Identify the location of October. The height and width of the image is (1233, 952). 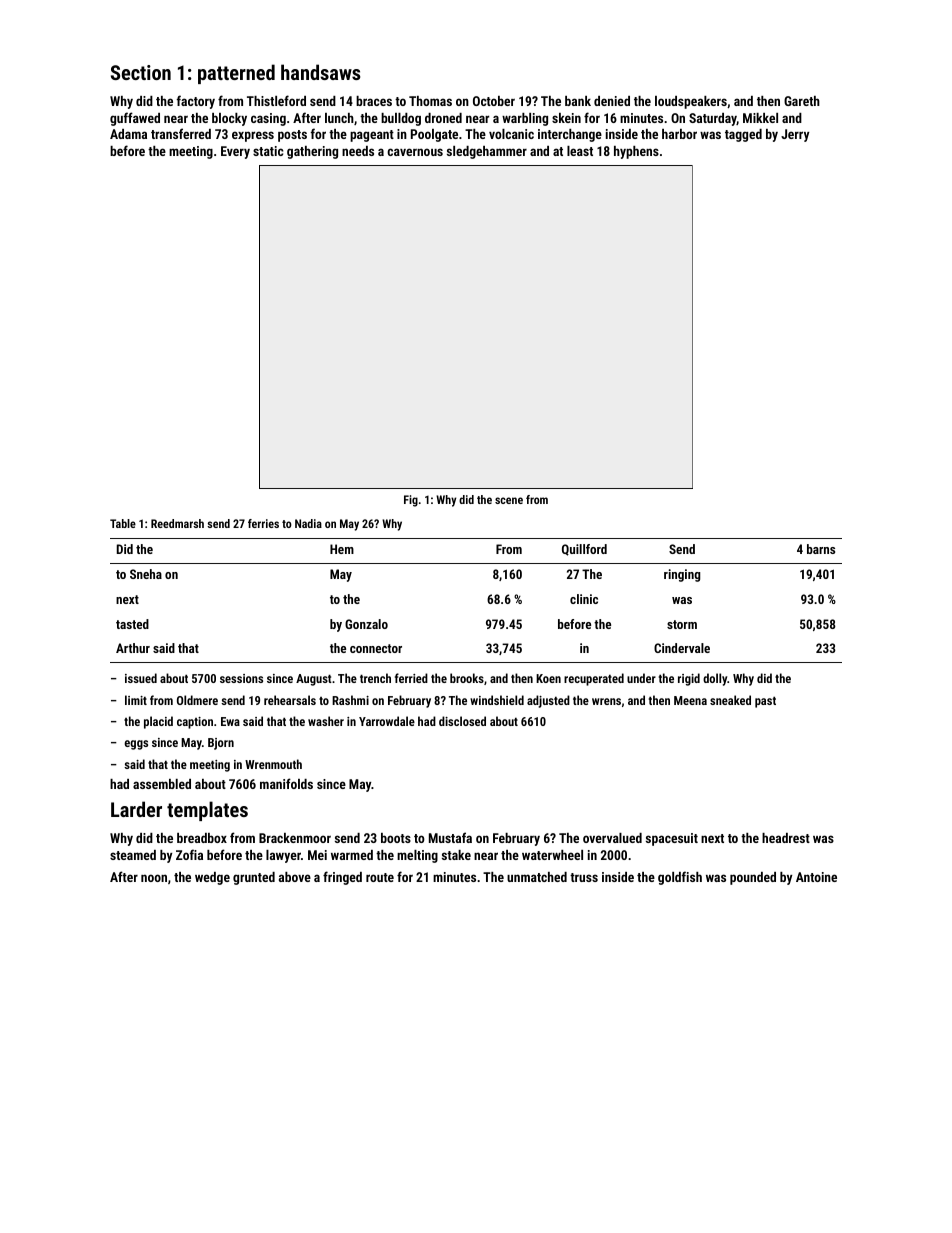
(494, 101).
